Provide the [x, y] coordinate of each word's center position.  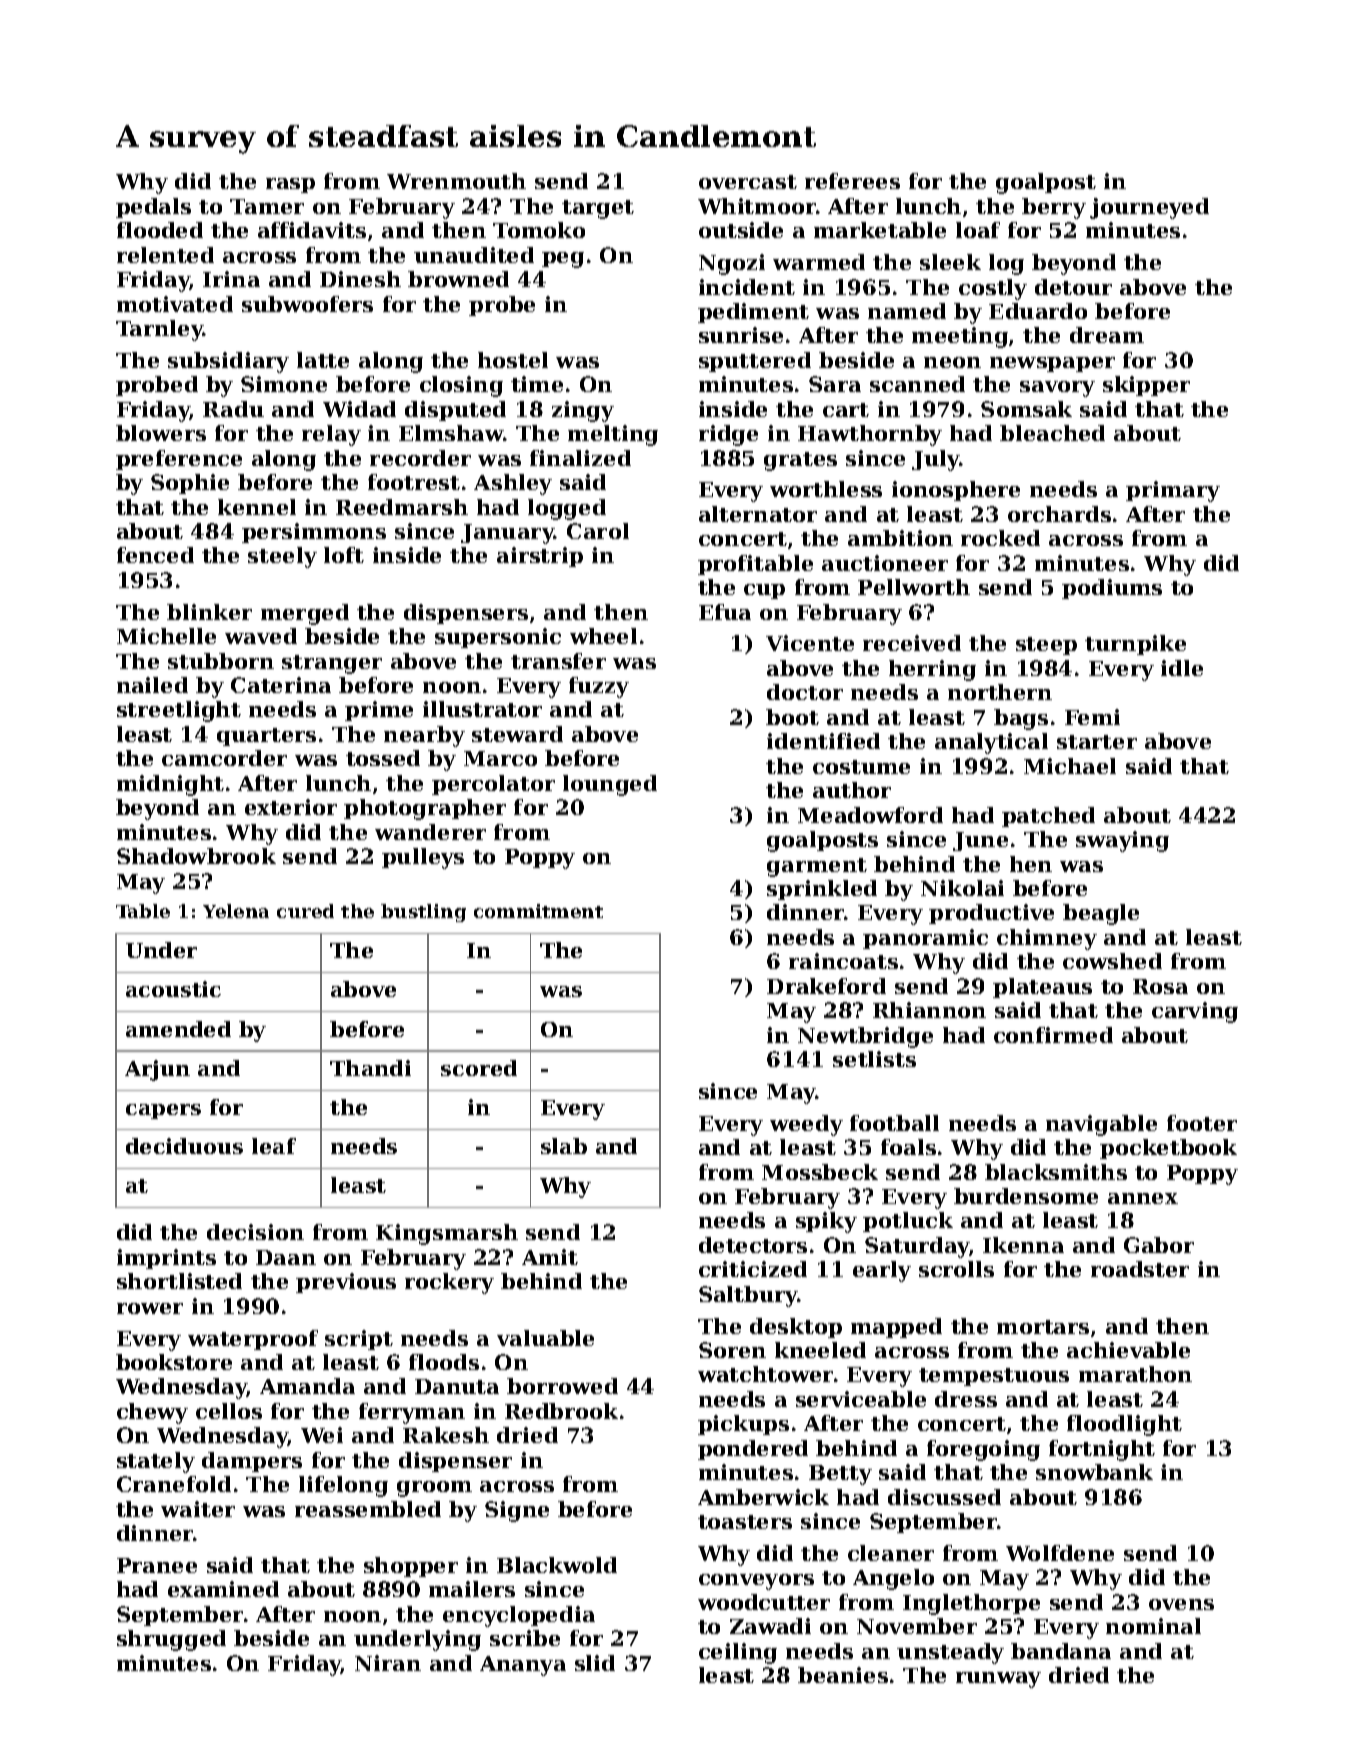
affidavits [312, 230]
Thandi [370, 1068]
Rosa [1160, 986]
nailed [152, 685]
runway [998, 1680]
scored [479, 1068]
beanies [843, 1675]
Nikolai [962, 888]
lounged [610, 785]
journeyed [1149, 208]
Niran [388, 1663]
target [598, 209]
